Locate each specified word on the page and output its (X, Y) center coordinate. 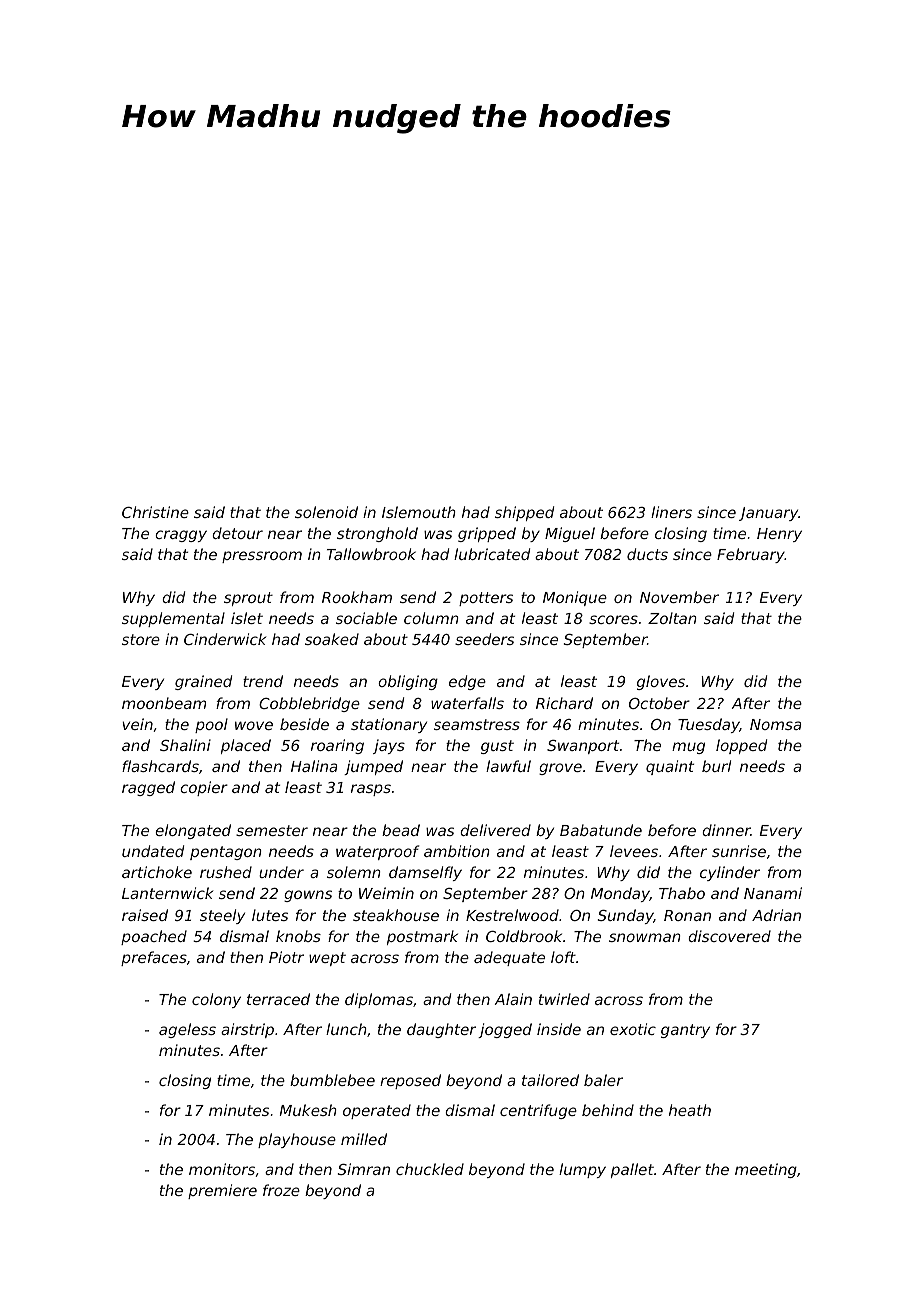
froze (281, 1190)
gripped (487, 534)
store (141, 639)
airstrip (247, 1030)
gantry (685, 1031)
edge (467, 682)
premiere (222, 1191)
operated (377, 1111)
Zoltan (672, 618)
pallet (632, 1170)
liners (671, 512)
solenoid (326, 512)
